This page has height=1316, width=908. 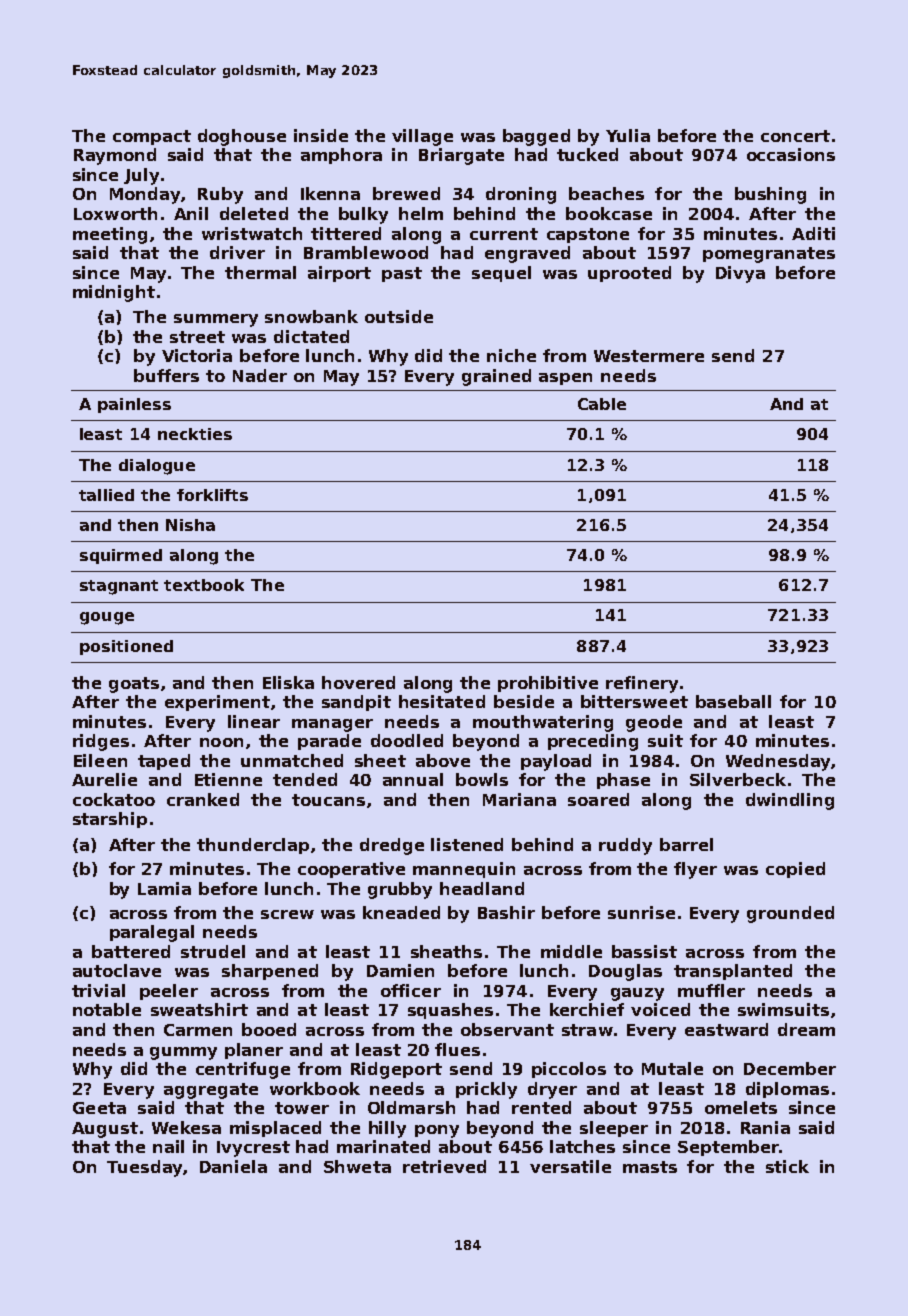 I want to click on beaches, so click(x=606, y=193).
